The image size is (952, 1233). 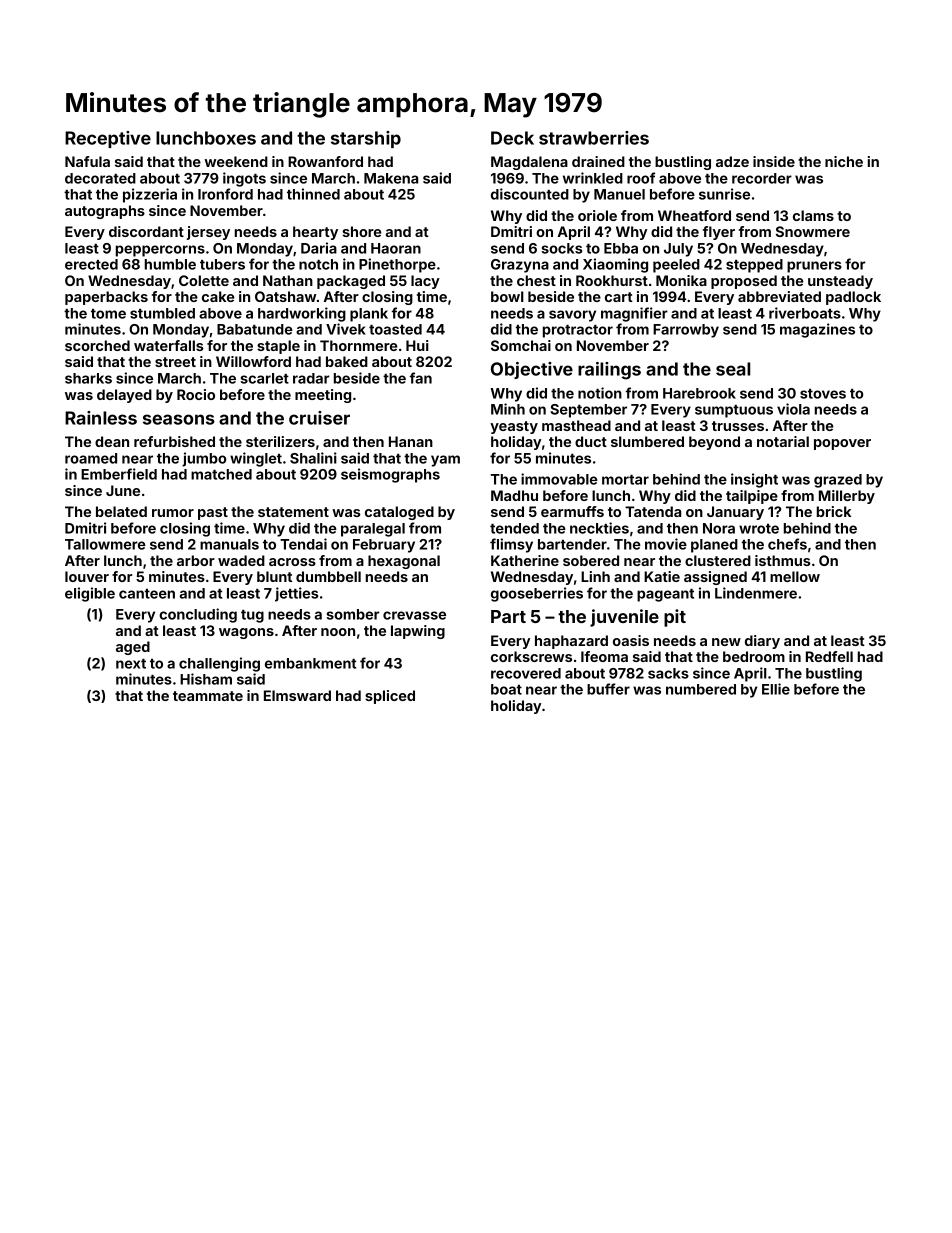 I want to click on Somchai, so click(x=521, y=345).
